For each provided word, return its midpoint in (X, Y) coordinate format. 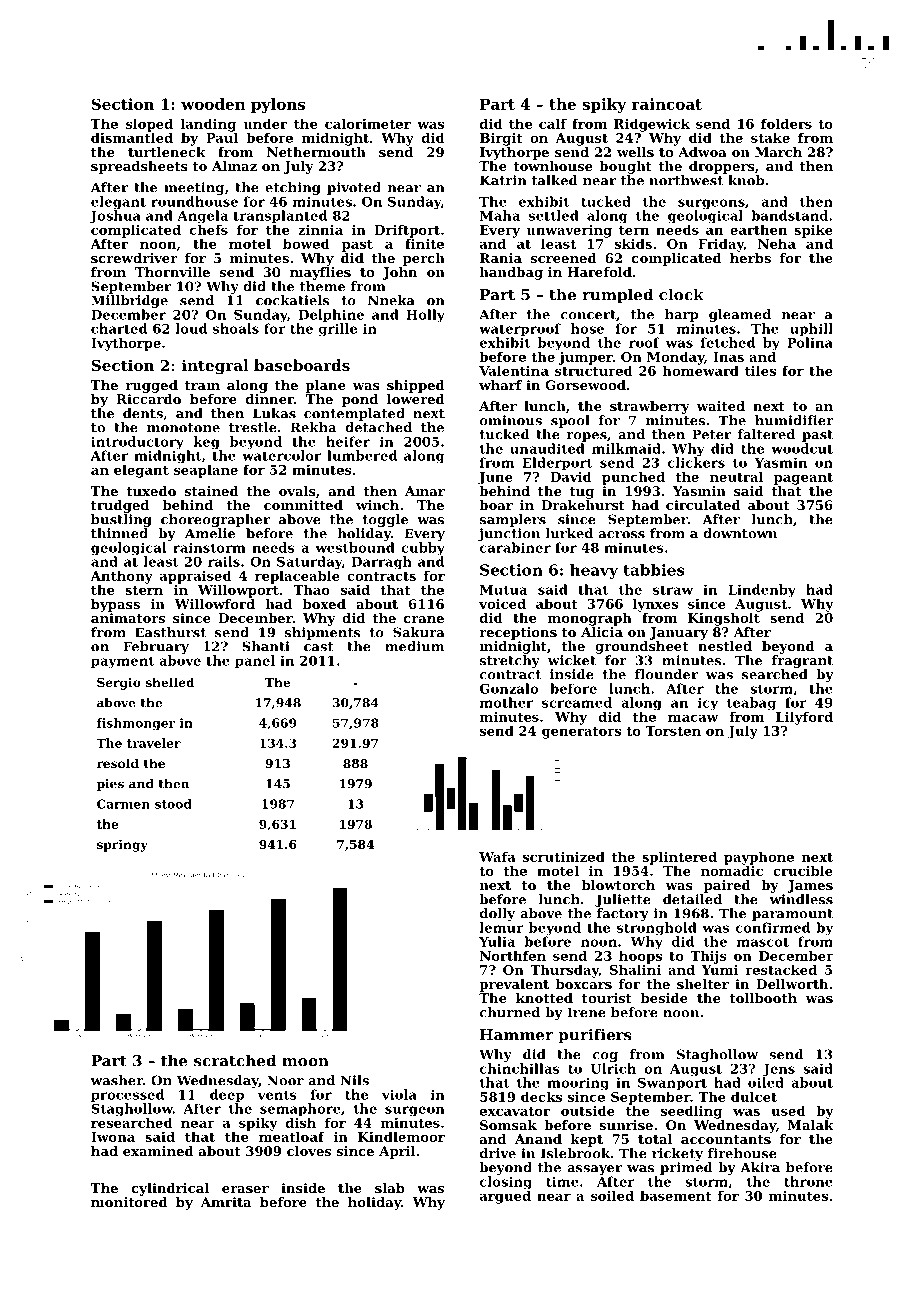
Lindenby (762, 591)
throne (808, 1181)
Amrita (225, 1202)
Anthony (121, 577)
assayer (594, 1170)
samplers (513, 520)
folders (786, 123)
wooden (213, 104)
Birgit (501, 139)
